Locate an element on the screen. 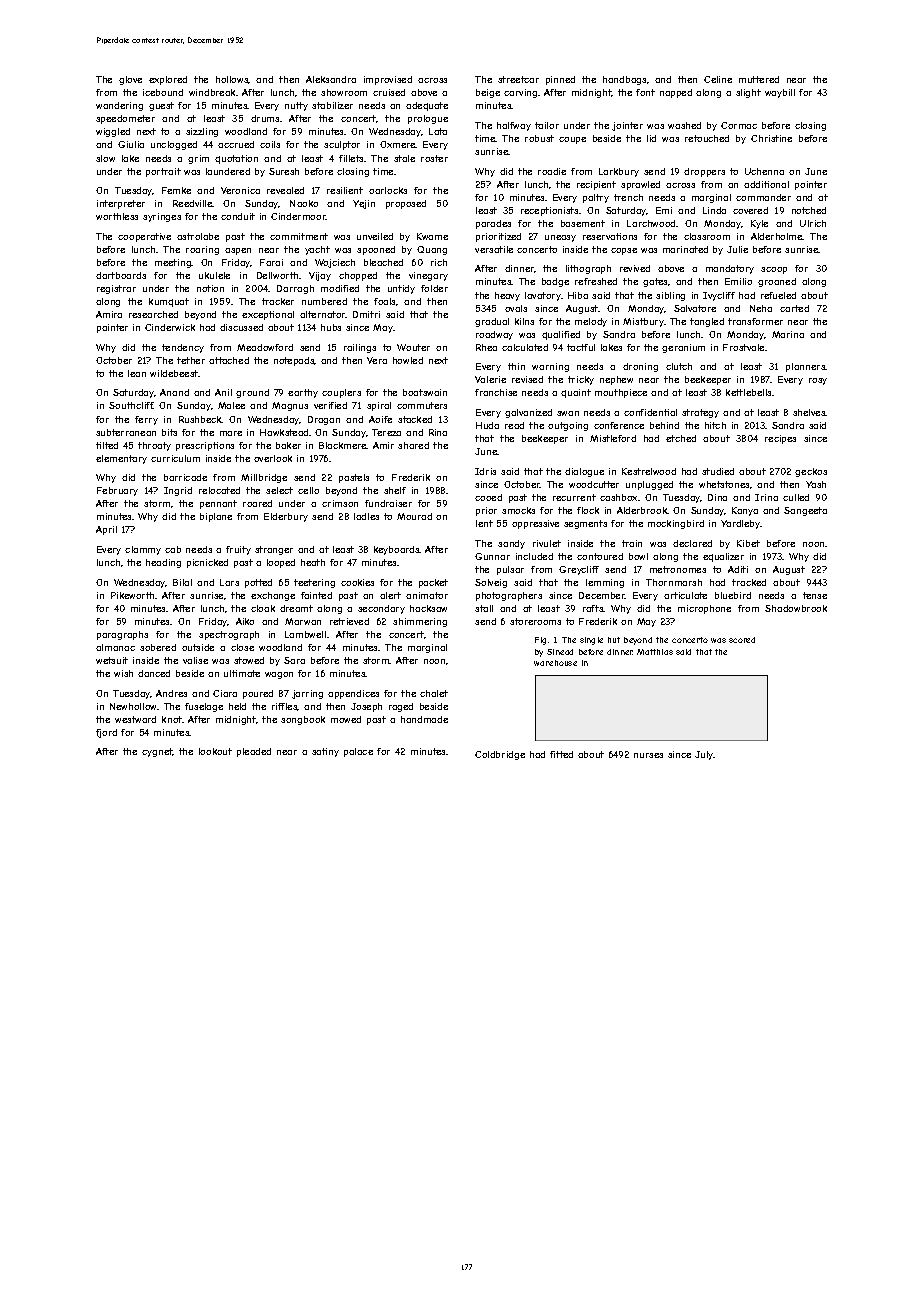  Hawkstead is located at coordinates (284, 432).
